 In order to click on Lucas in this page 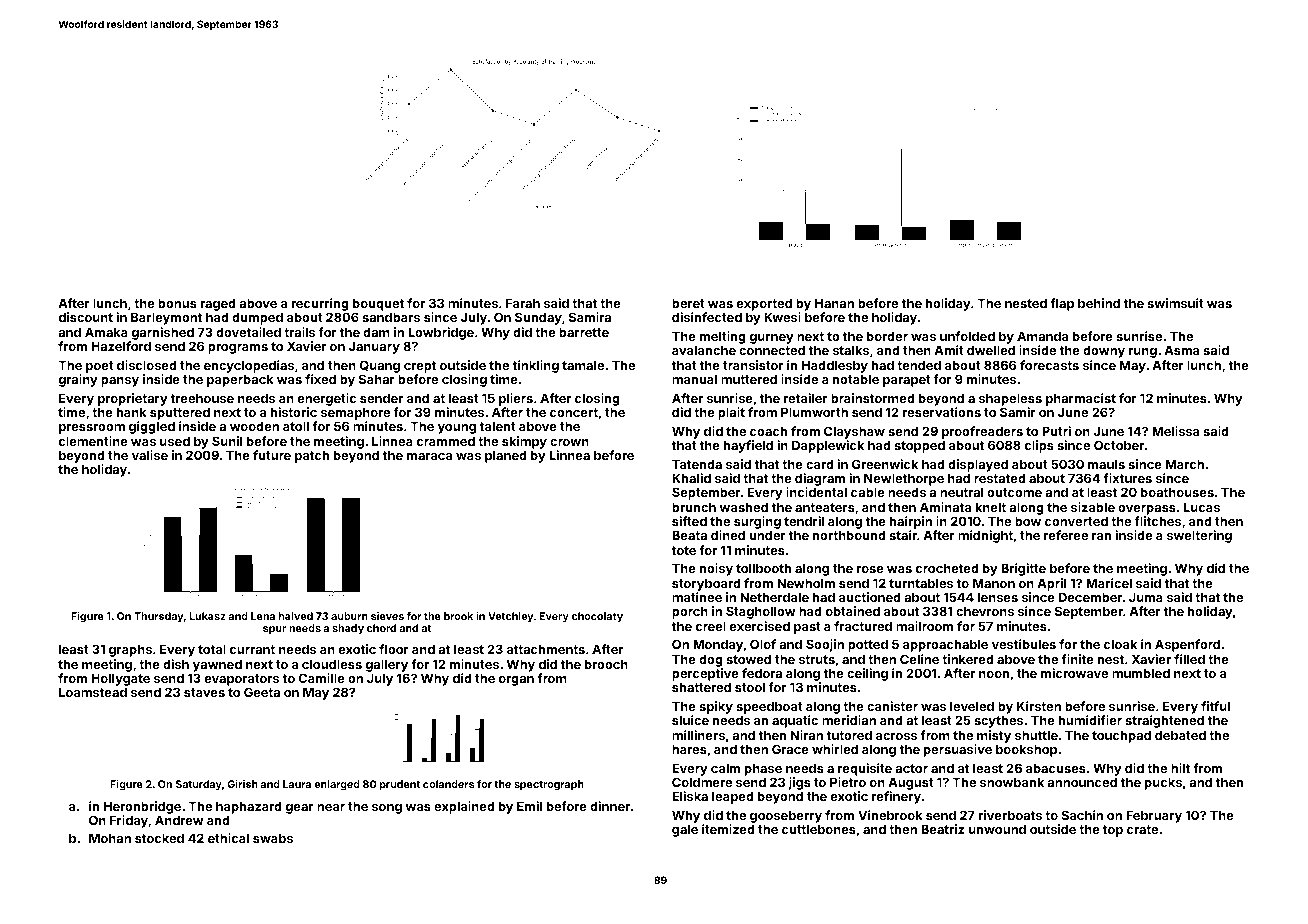, I will do `click(1202, 507)`.
